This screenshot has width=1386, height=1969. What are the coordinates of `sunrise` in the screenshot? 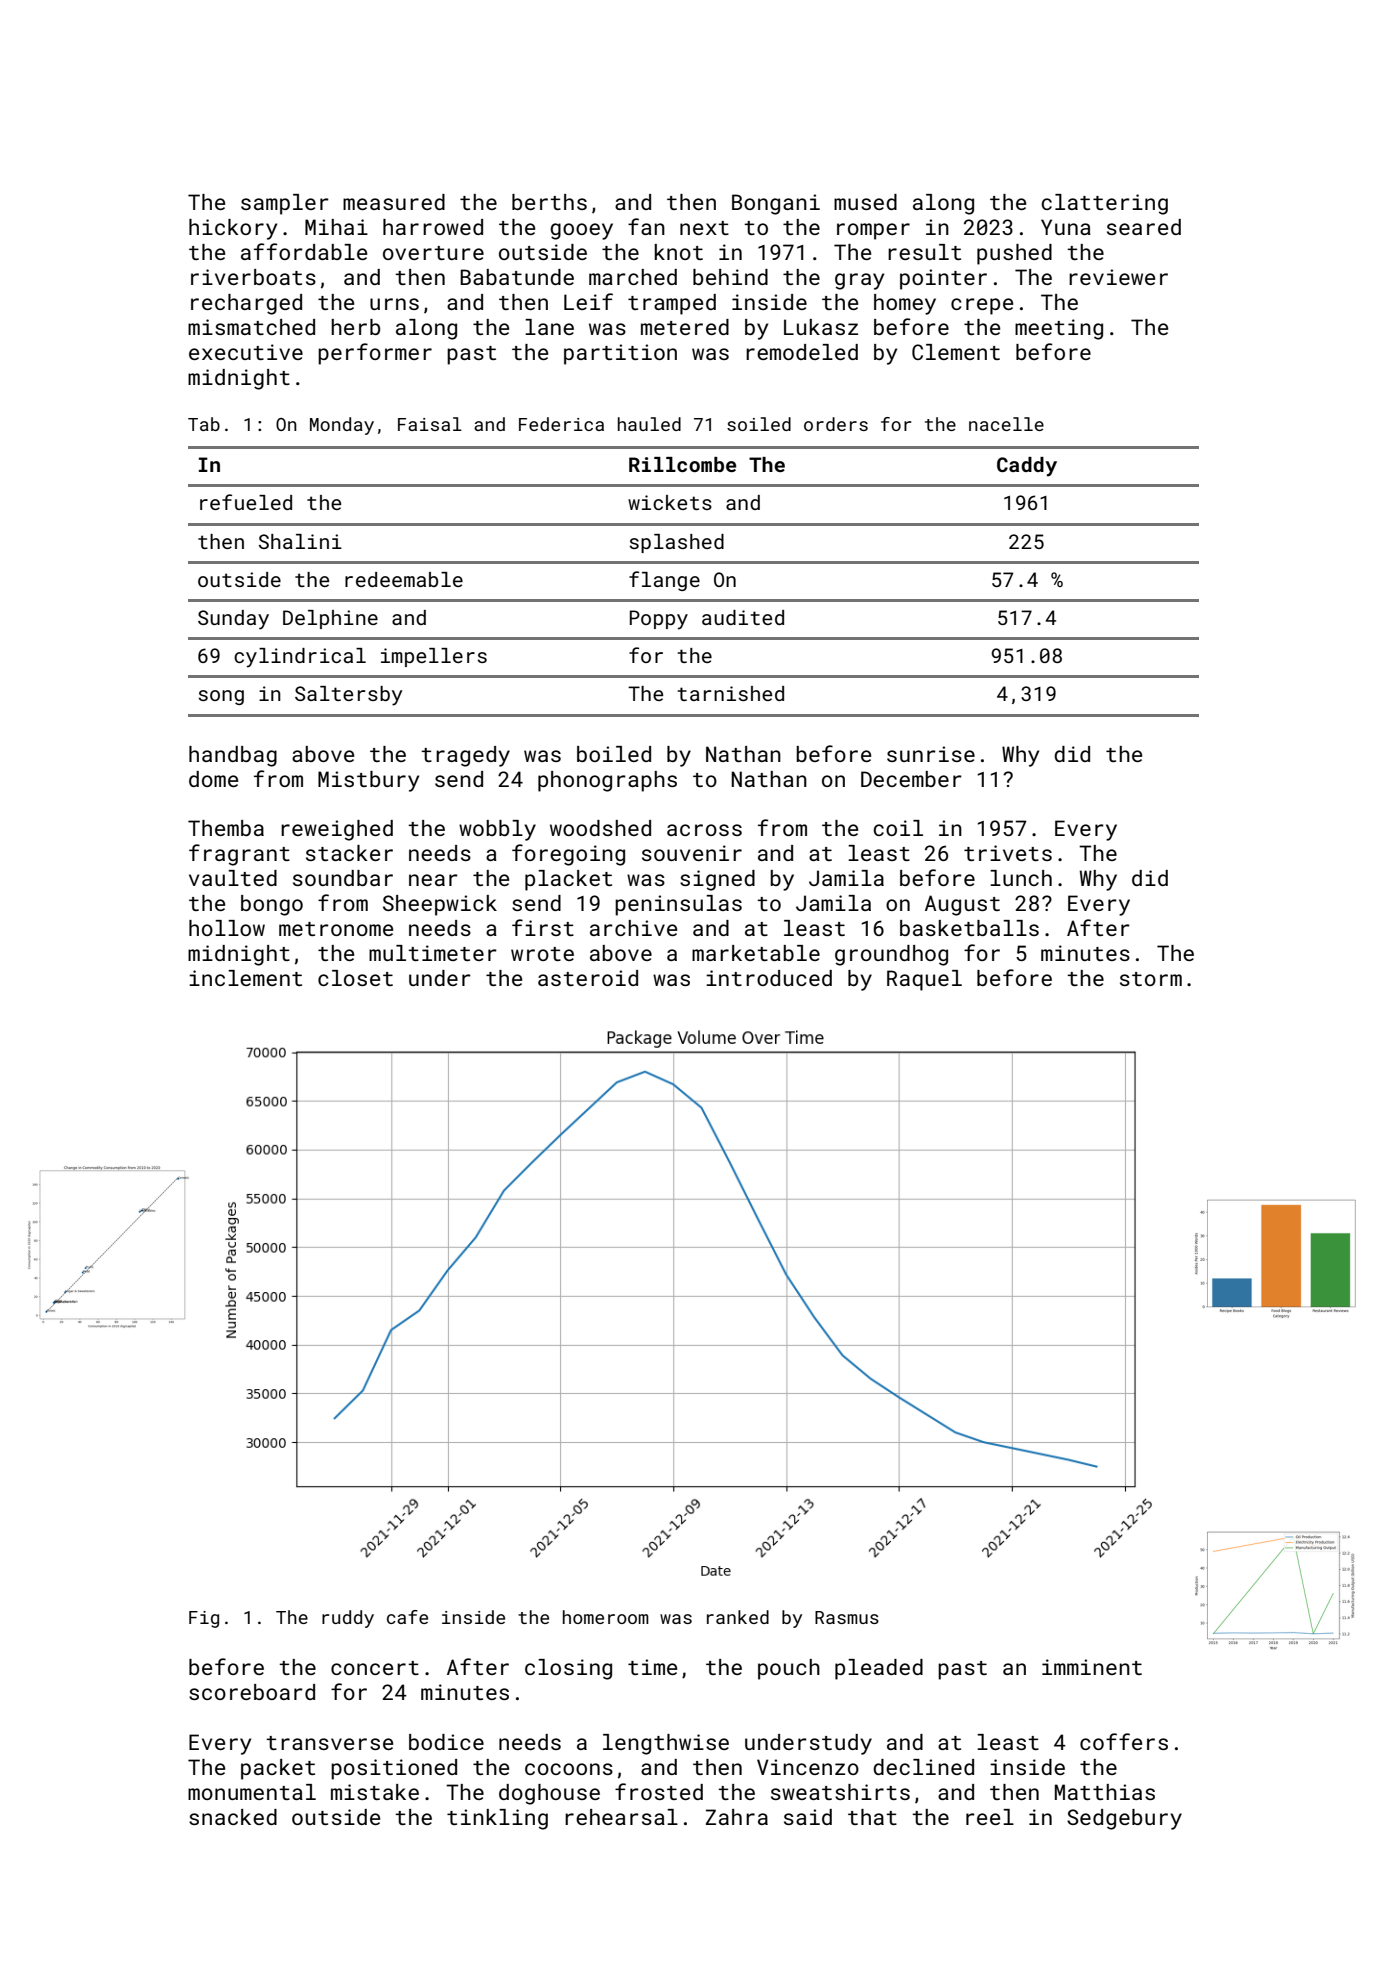 It's located at (931, 754).
